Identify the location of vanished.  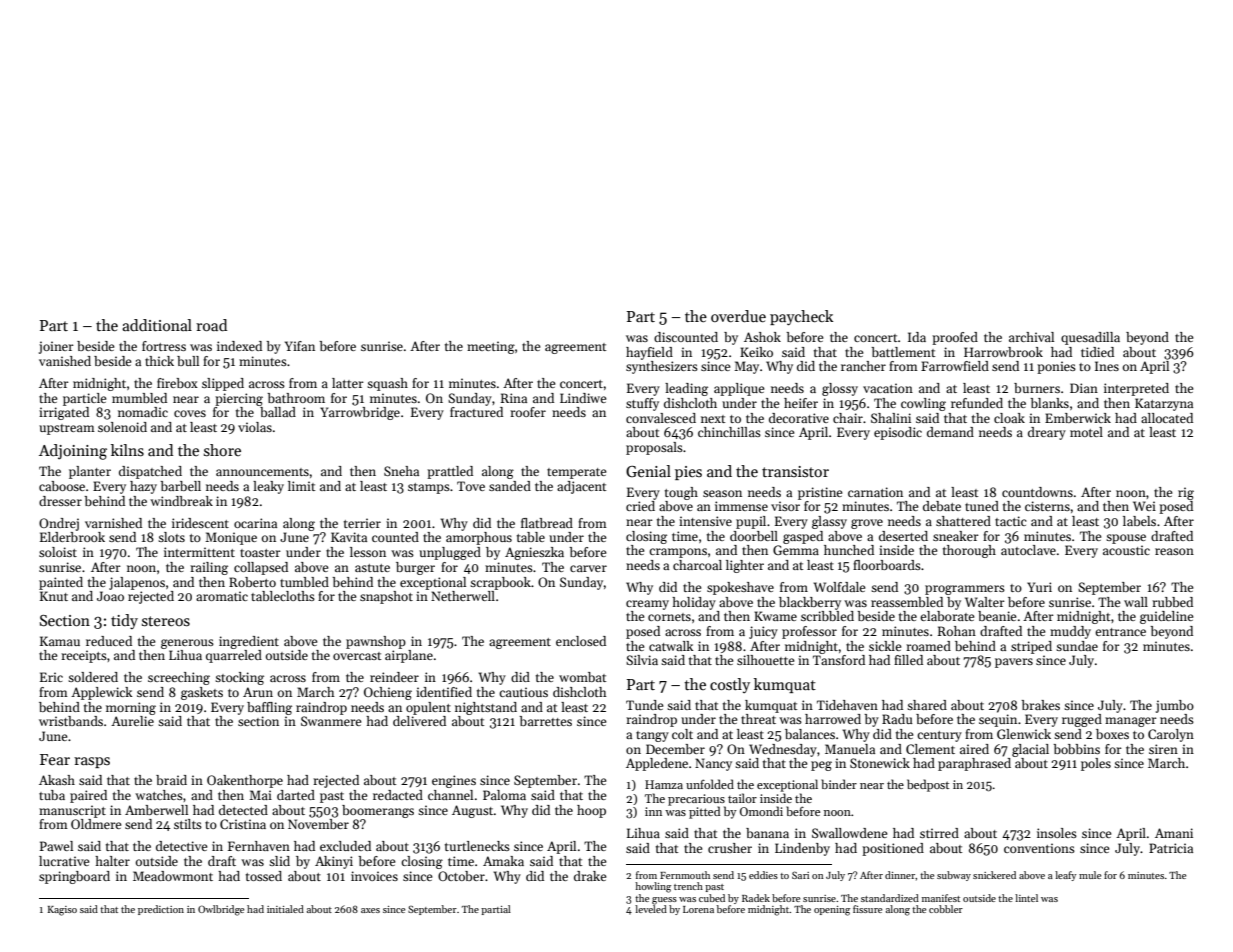
(65, 361).
